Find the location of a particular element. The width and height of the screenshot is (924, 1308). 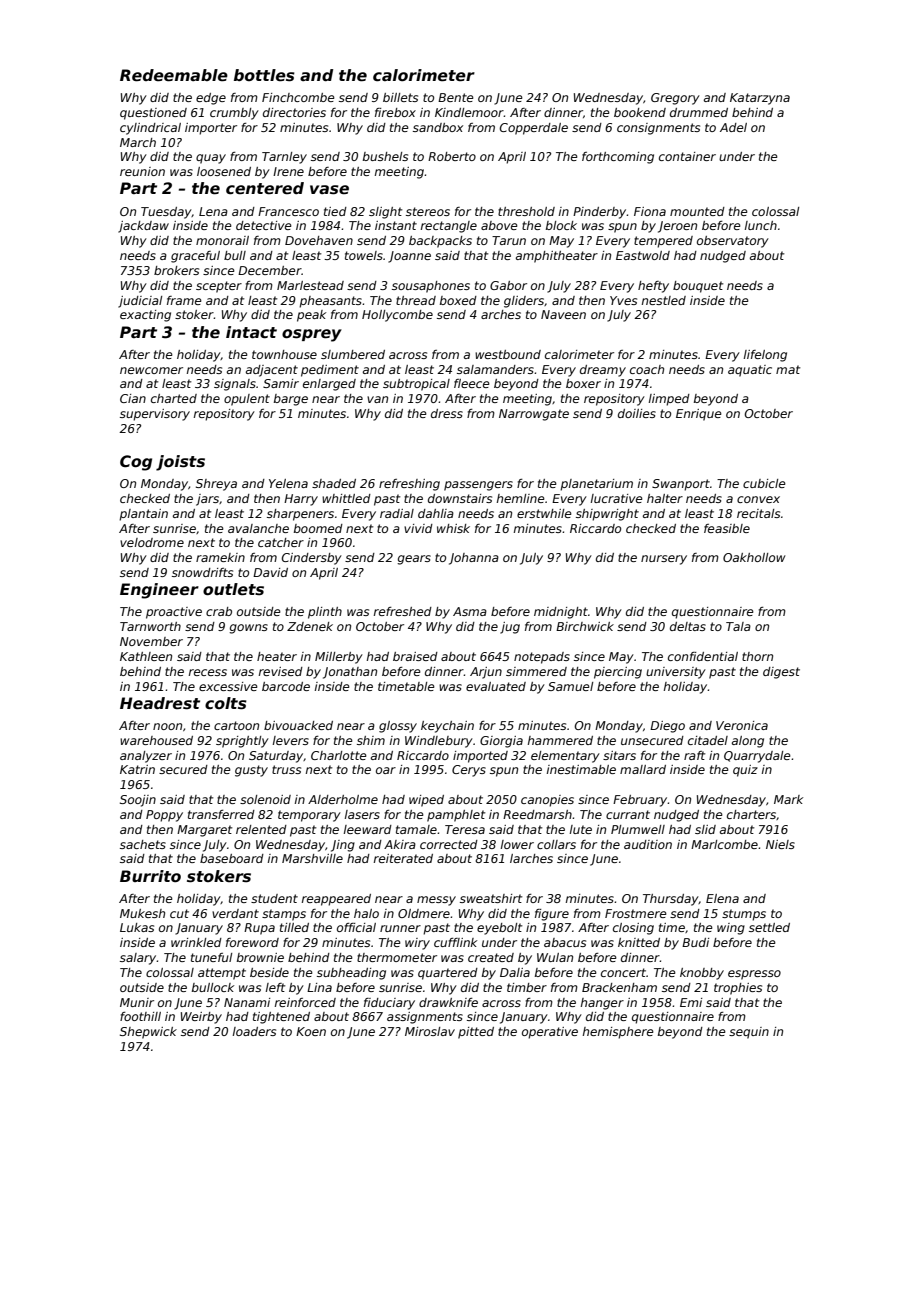

bottles is located at coordinates (264, 75).
